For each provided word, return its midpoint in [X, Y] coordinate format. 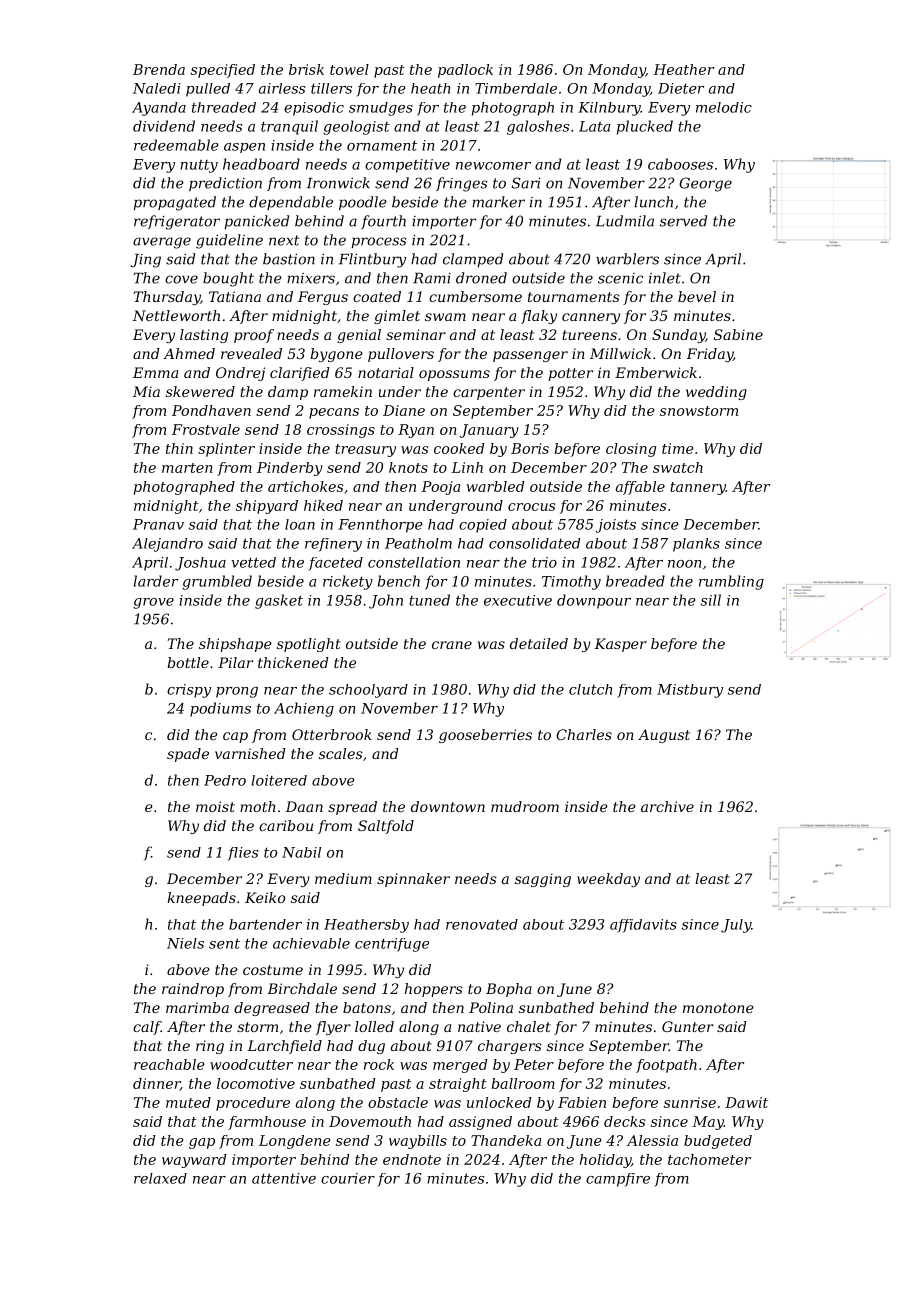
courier [348, 1178]
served [683, 221]
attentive [284, 1178]
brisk [306, 69]
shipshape [235, 645]
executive [518, 600]
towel [349, 69]
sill [711, 600]
